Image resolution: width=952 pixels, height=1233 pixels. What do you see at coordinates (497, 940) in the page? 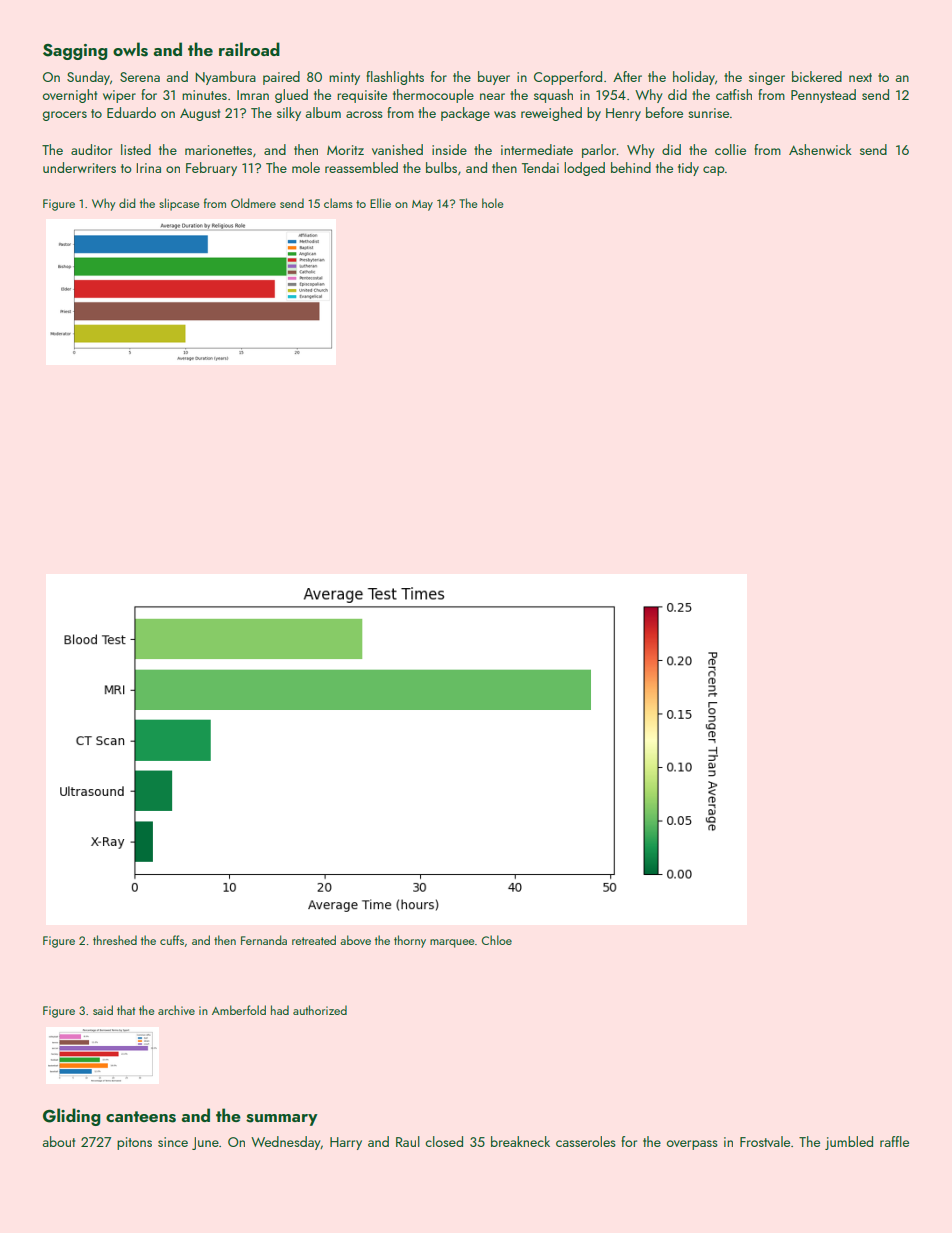
I see `Chloe` at bounding box center [497, 940].
